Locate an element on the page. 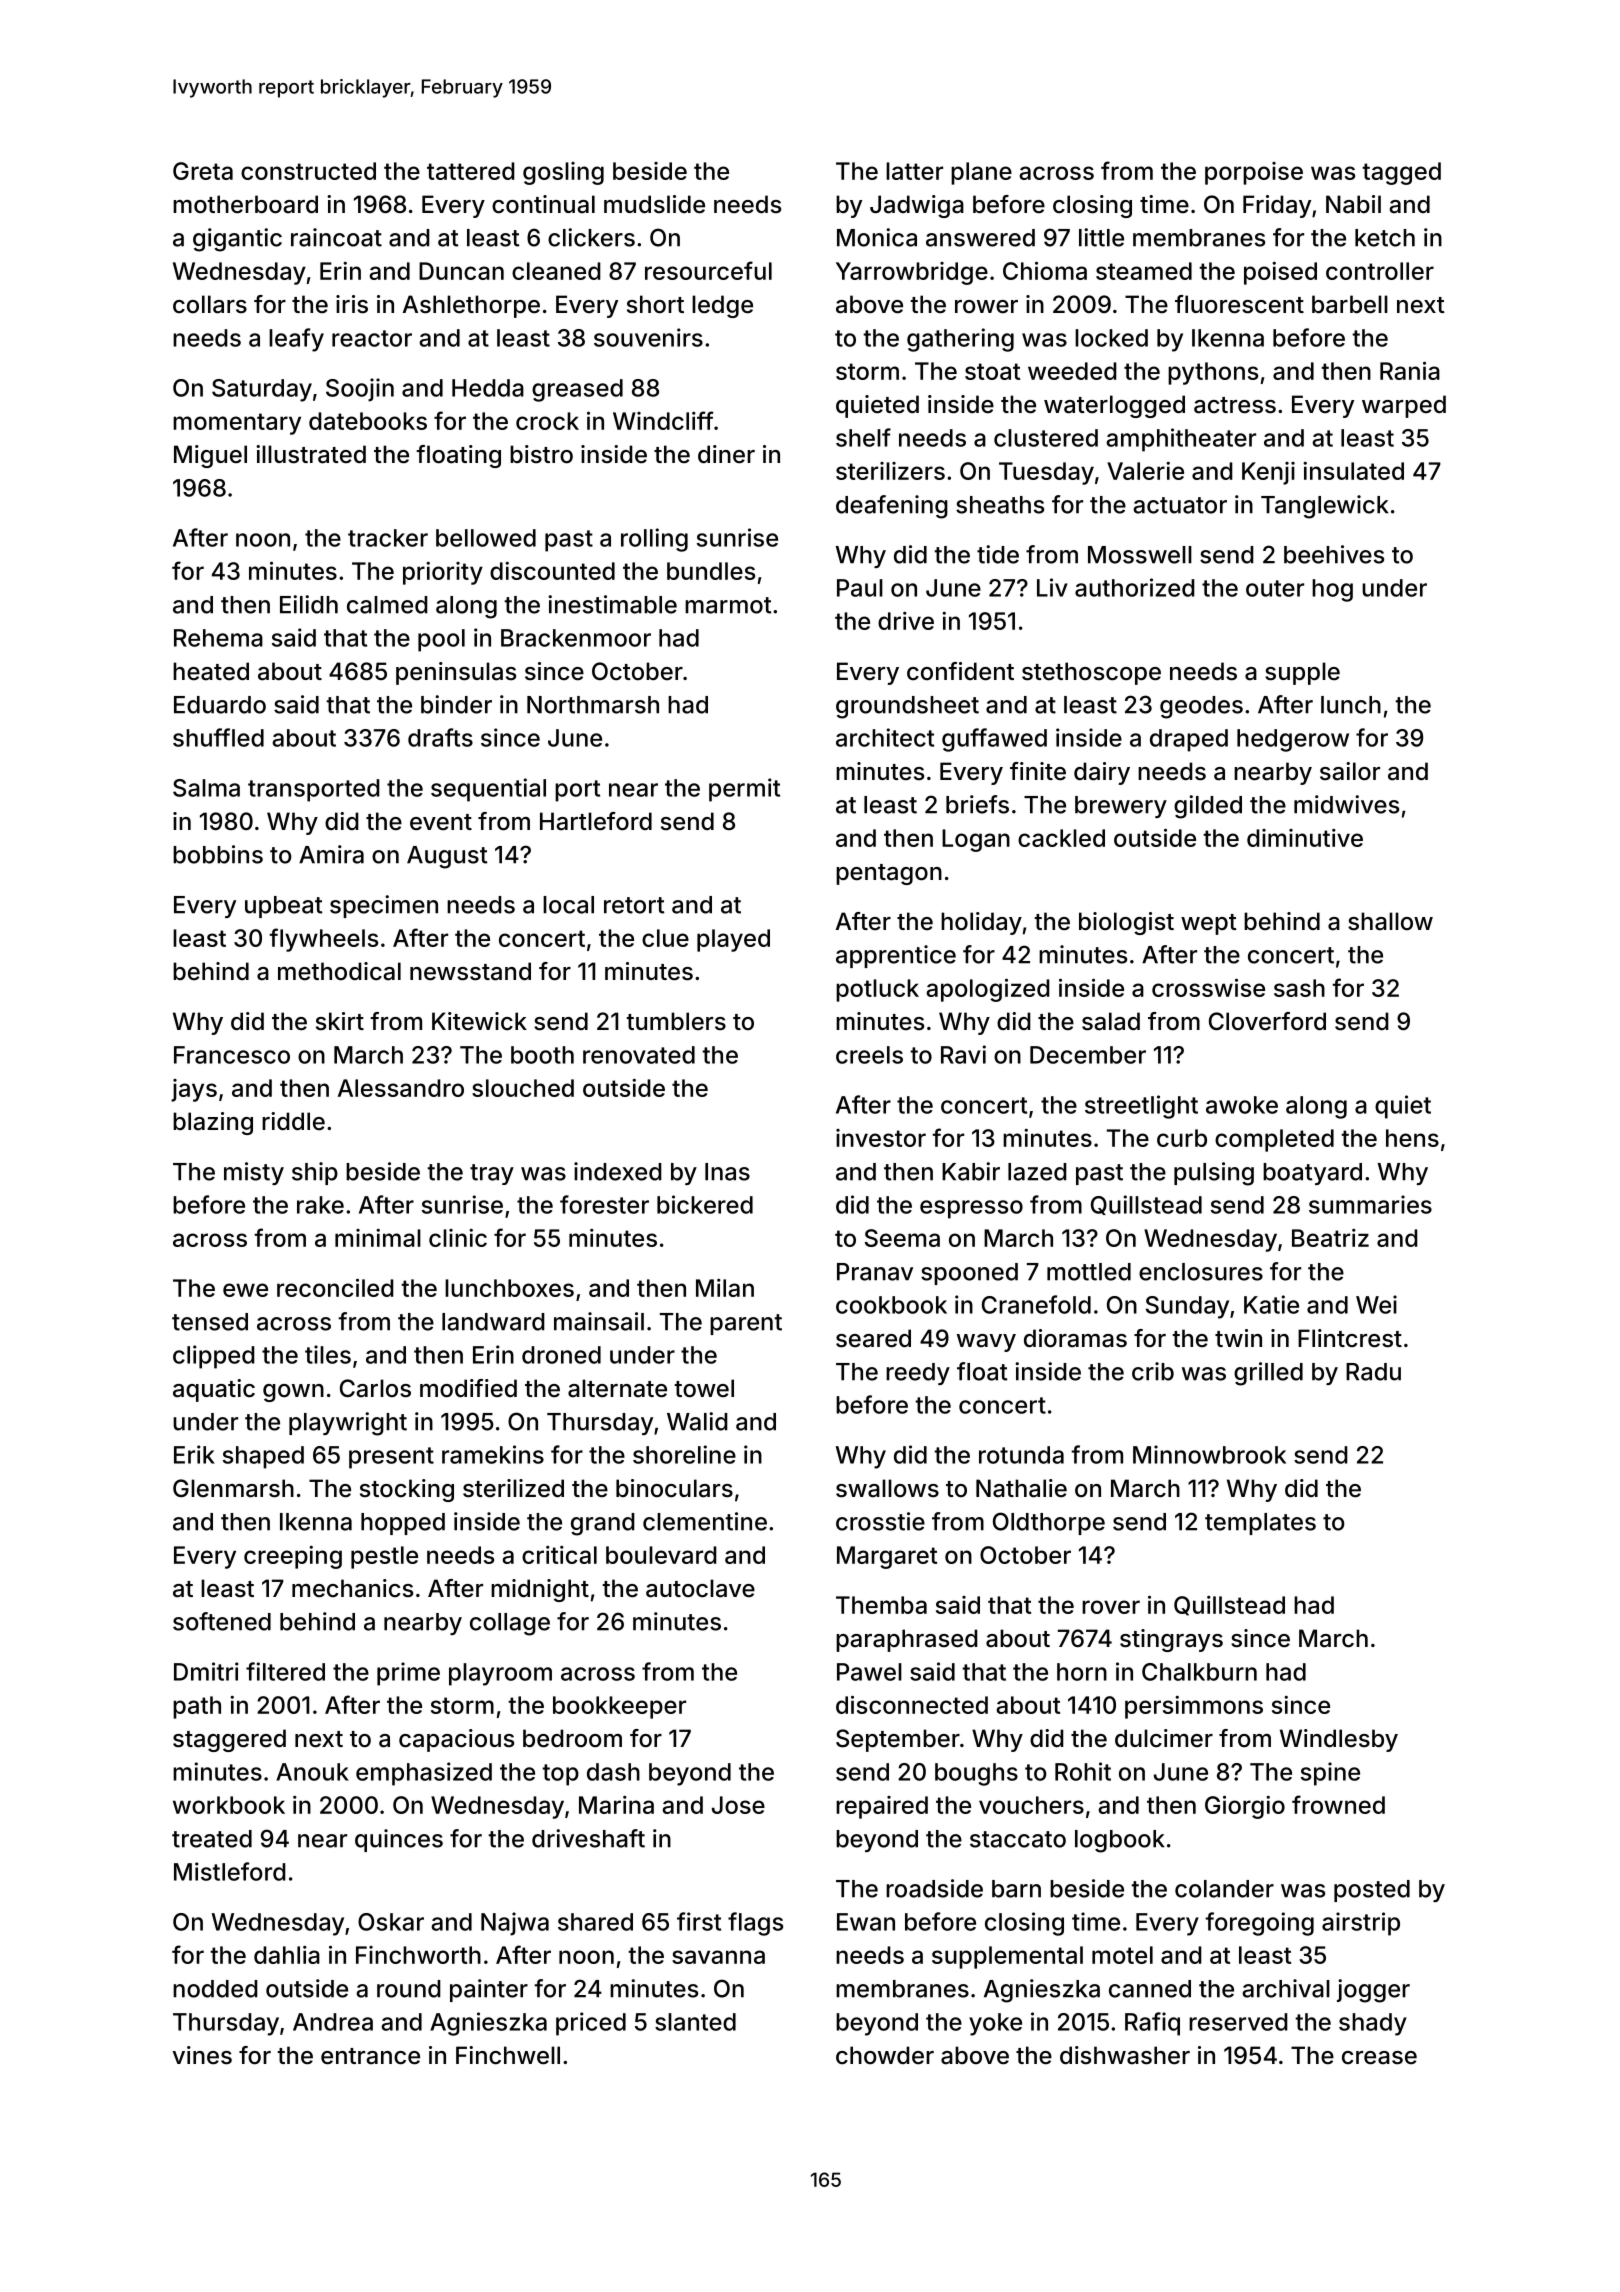 The image size is (1620, 2292). hog is located at coordinates (1332, 590).
